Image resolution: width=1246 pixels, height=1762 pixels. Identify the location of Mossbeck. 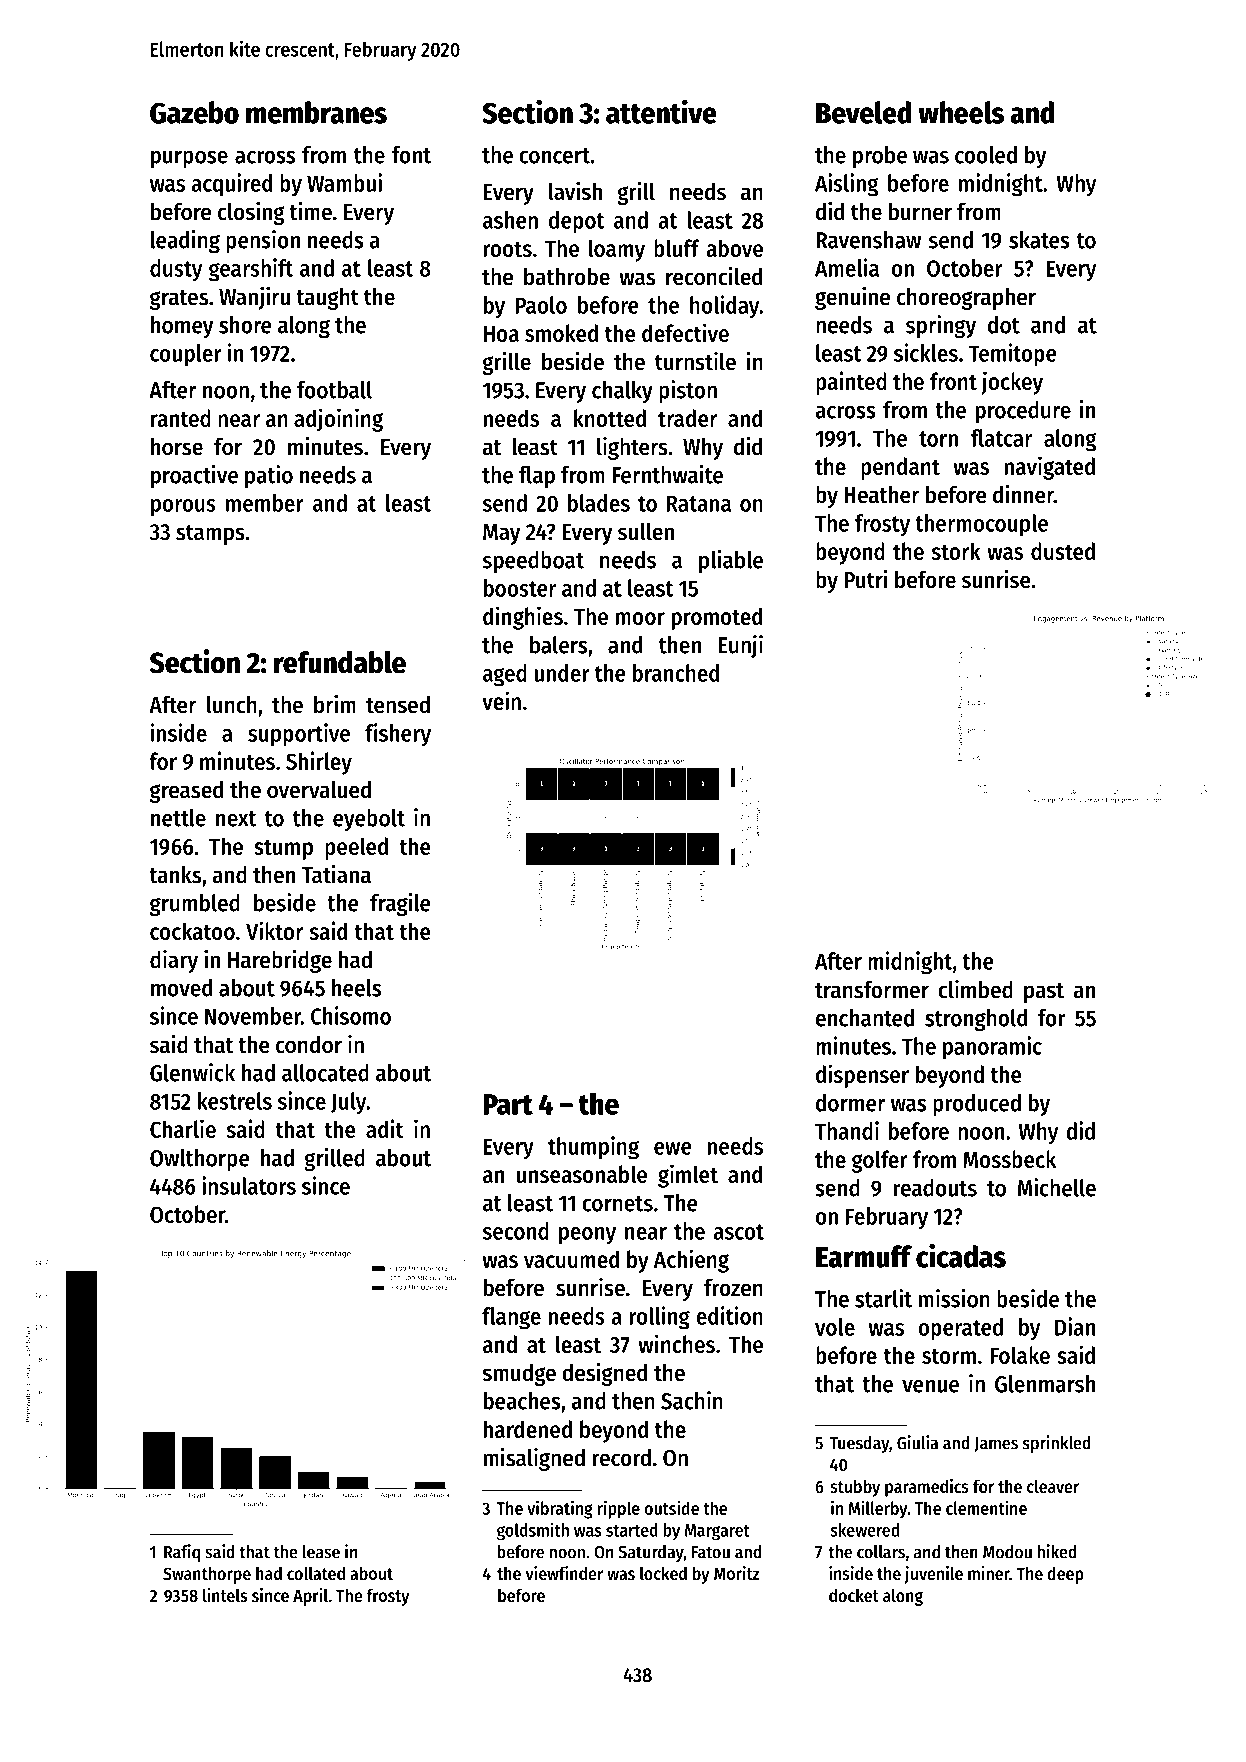
(1009, 1159).
